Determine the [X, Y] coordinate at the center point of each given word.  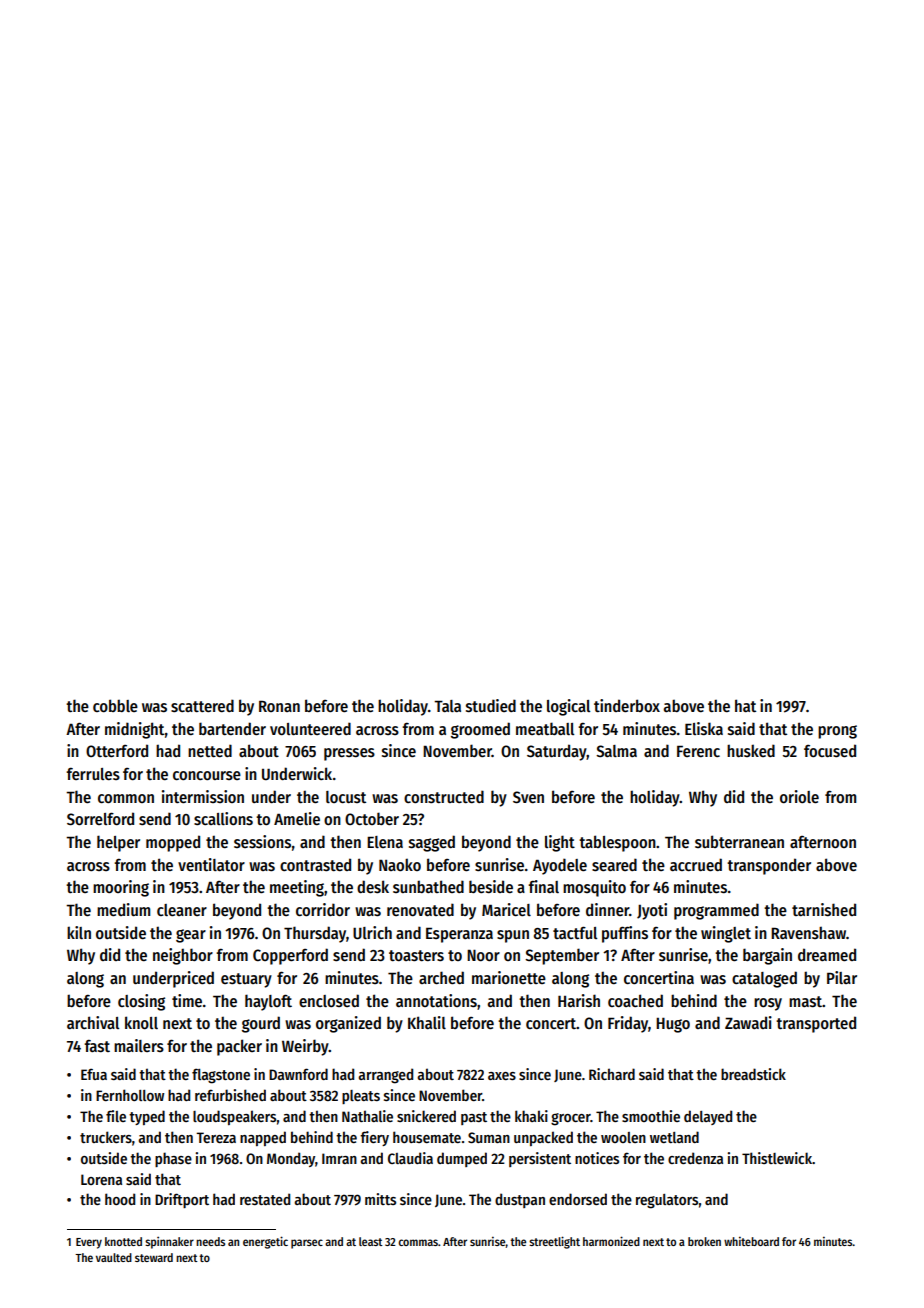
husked [751, 750]
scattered [202, 706]
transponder [769, 866]
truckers [106, 1137]
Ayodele [560, 866]
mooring [121, 888]
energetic [265, 1242]
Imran [339, 1158]
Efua [94, 1074]
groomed [480, 730]
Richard [612, 1074]
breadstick [753, 1074]
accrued [696, 864]
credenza [695, 1158]
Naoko [400, 864]
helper [118, 843]
